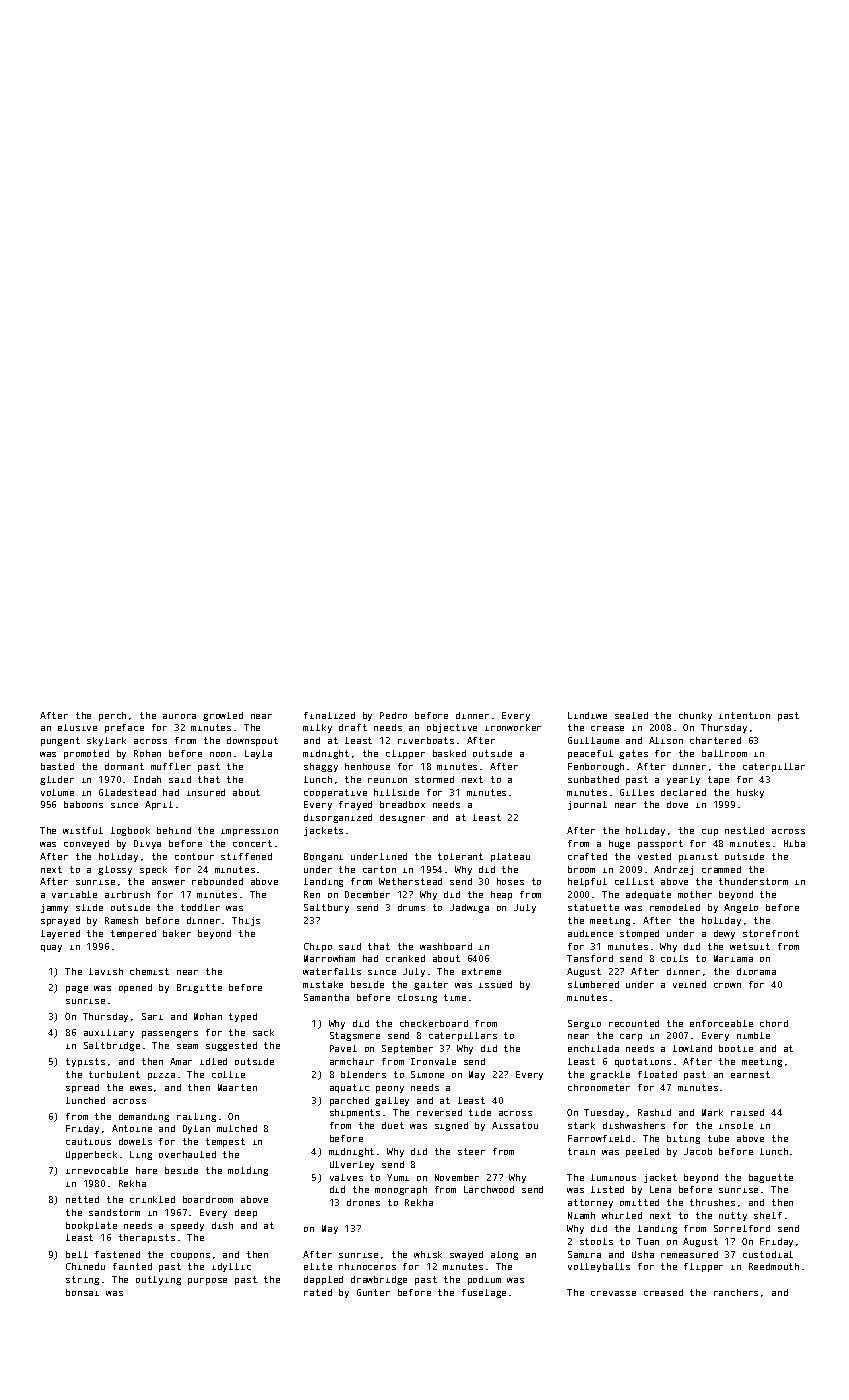 Image resolution: width=849 pixels, height=1400 pixels. Describe the element at coordinates (379, 869) in the screenshot. I see `carton` at that location.
